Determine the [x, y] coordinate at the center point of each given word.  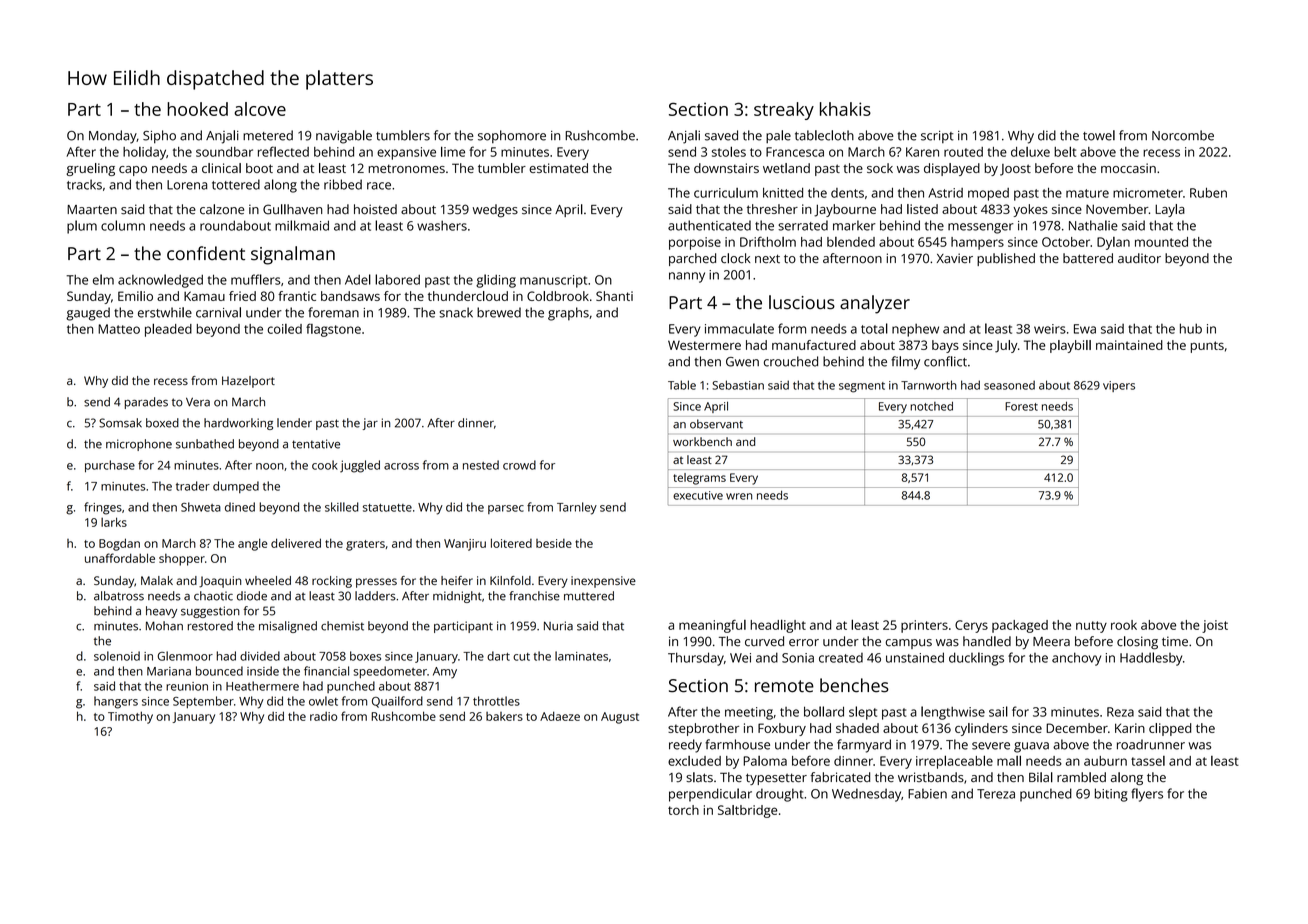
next [767, 258]
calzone [222, 209]
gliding [496, 281]
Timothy [130, 717]
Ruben [1208, 193]
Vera [198, 402]
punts [1207, 347]
